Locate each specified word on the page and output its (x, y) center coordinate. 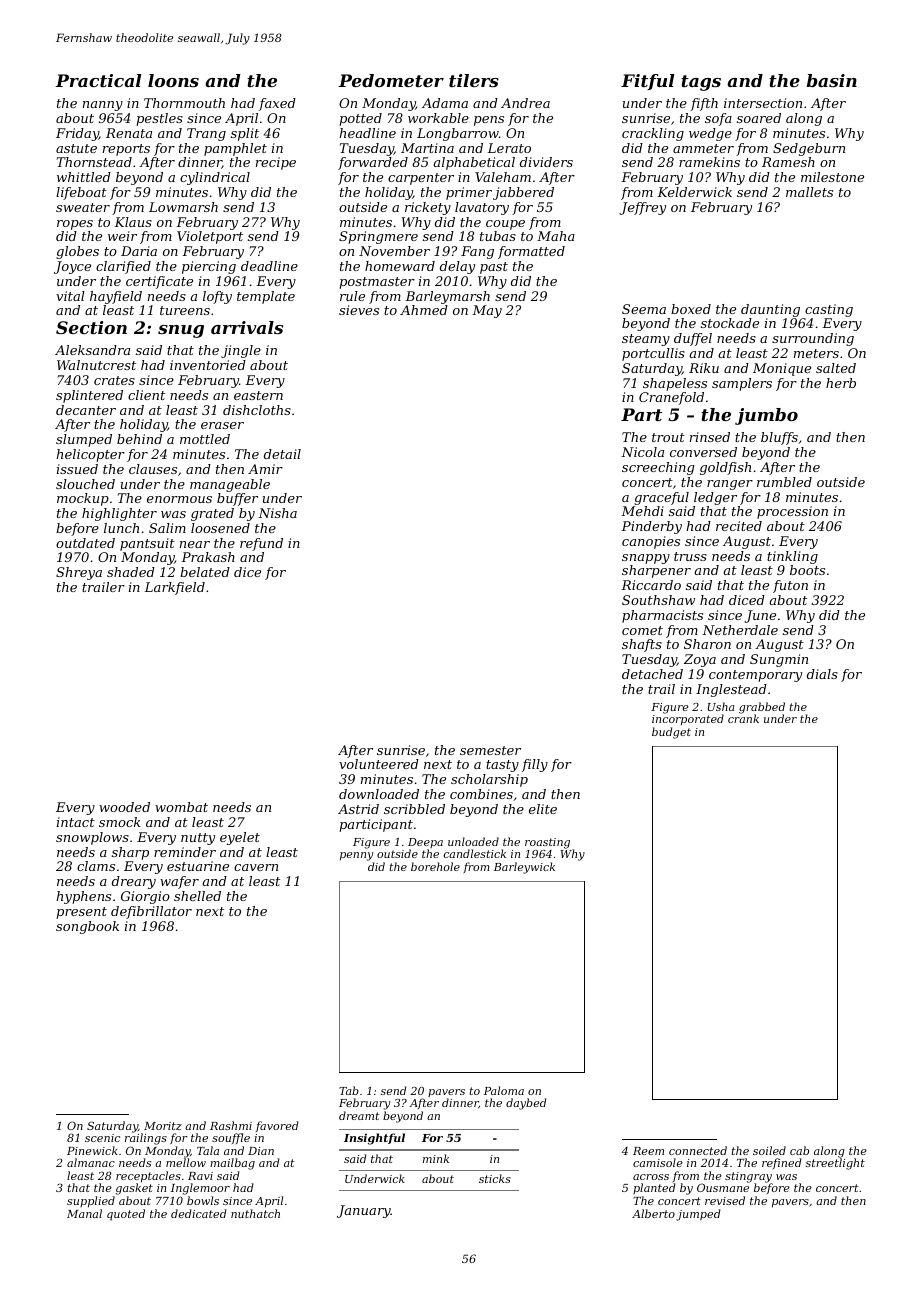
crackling (653, 134)
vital (70, 296)
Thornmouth (184, 103)
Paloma (504, 1090)
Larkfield (174, 588)
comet (642, 630)
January (364, 1211)
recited (739, 526)
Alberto (653, 1213)
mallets (809, 192)
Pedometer (391, 80)
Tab (349, 1090)
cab (799, 1150)
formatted (531, 252)
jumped (698, 1215)
